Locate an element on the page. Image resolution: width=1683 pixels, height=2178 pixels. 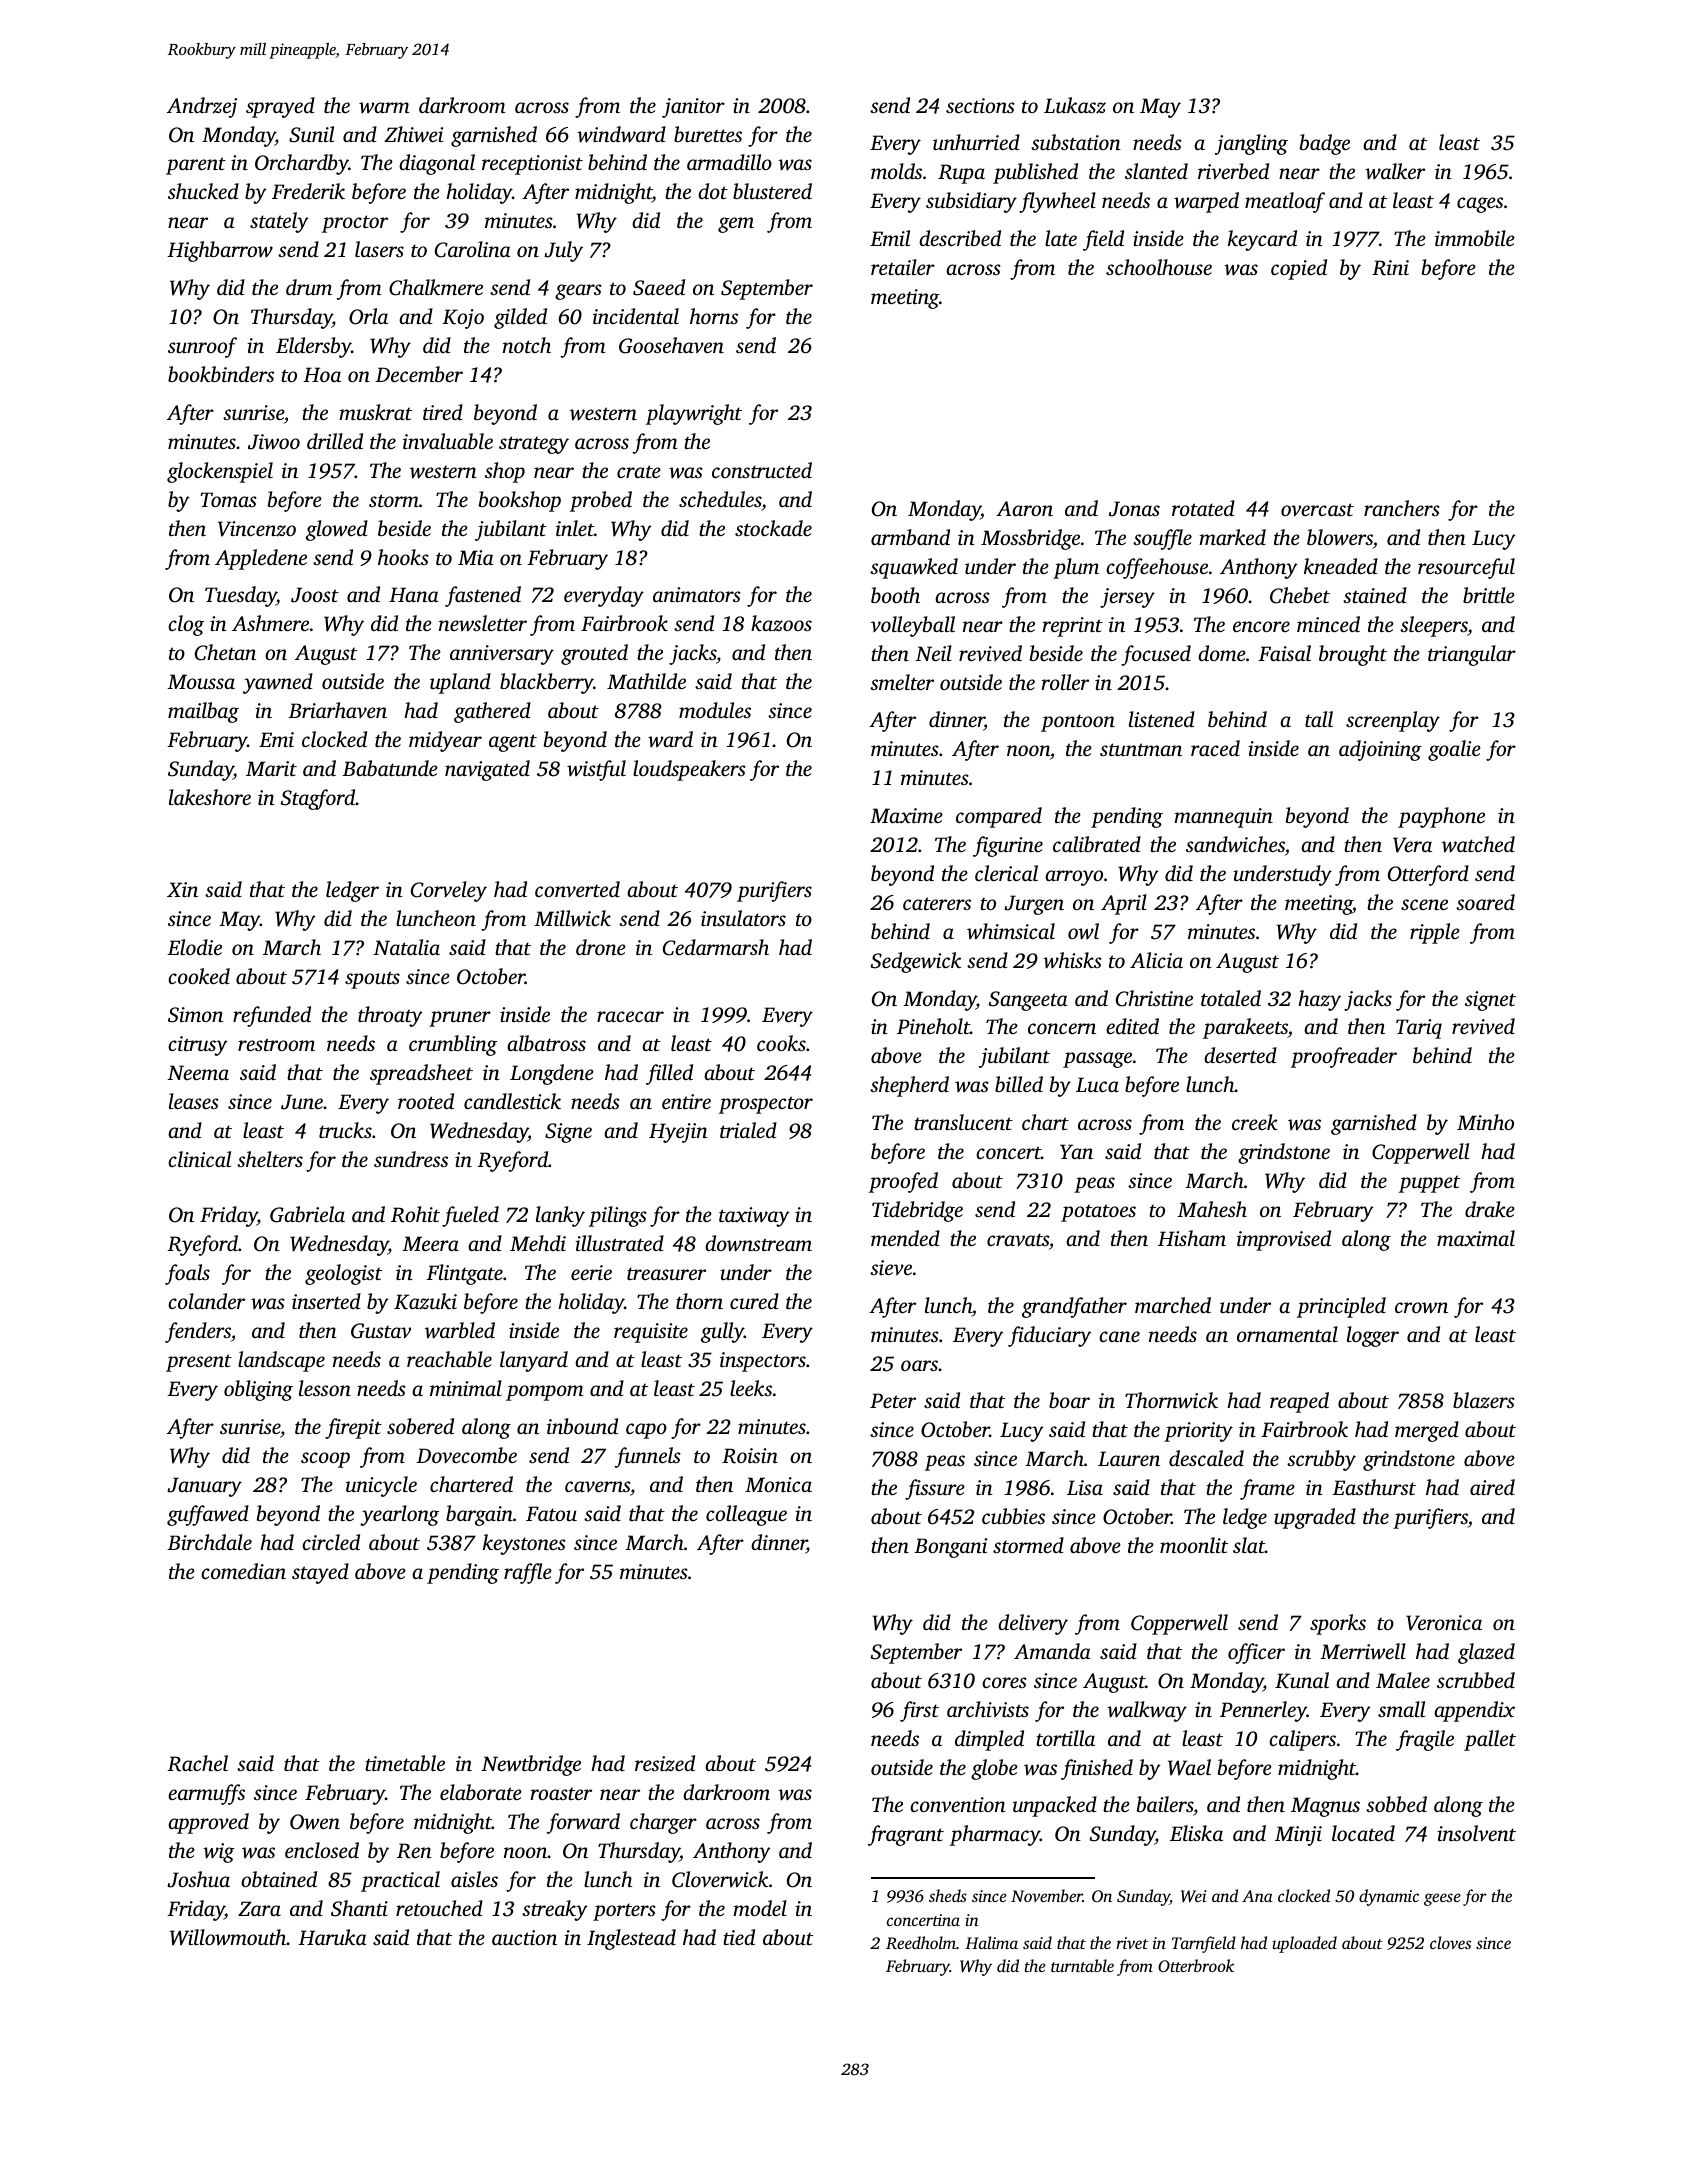
citrusy is located at coordinates (198, 1046).
